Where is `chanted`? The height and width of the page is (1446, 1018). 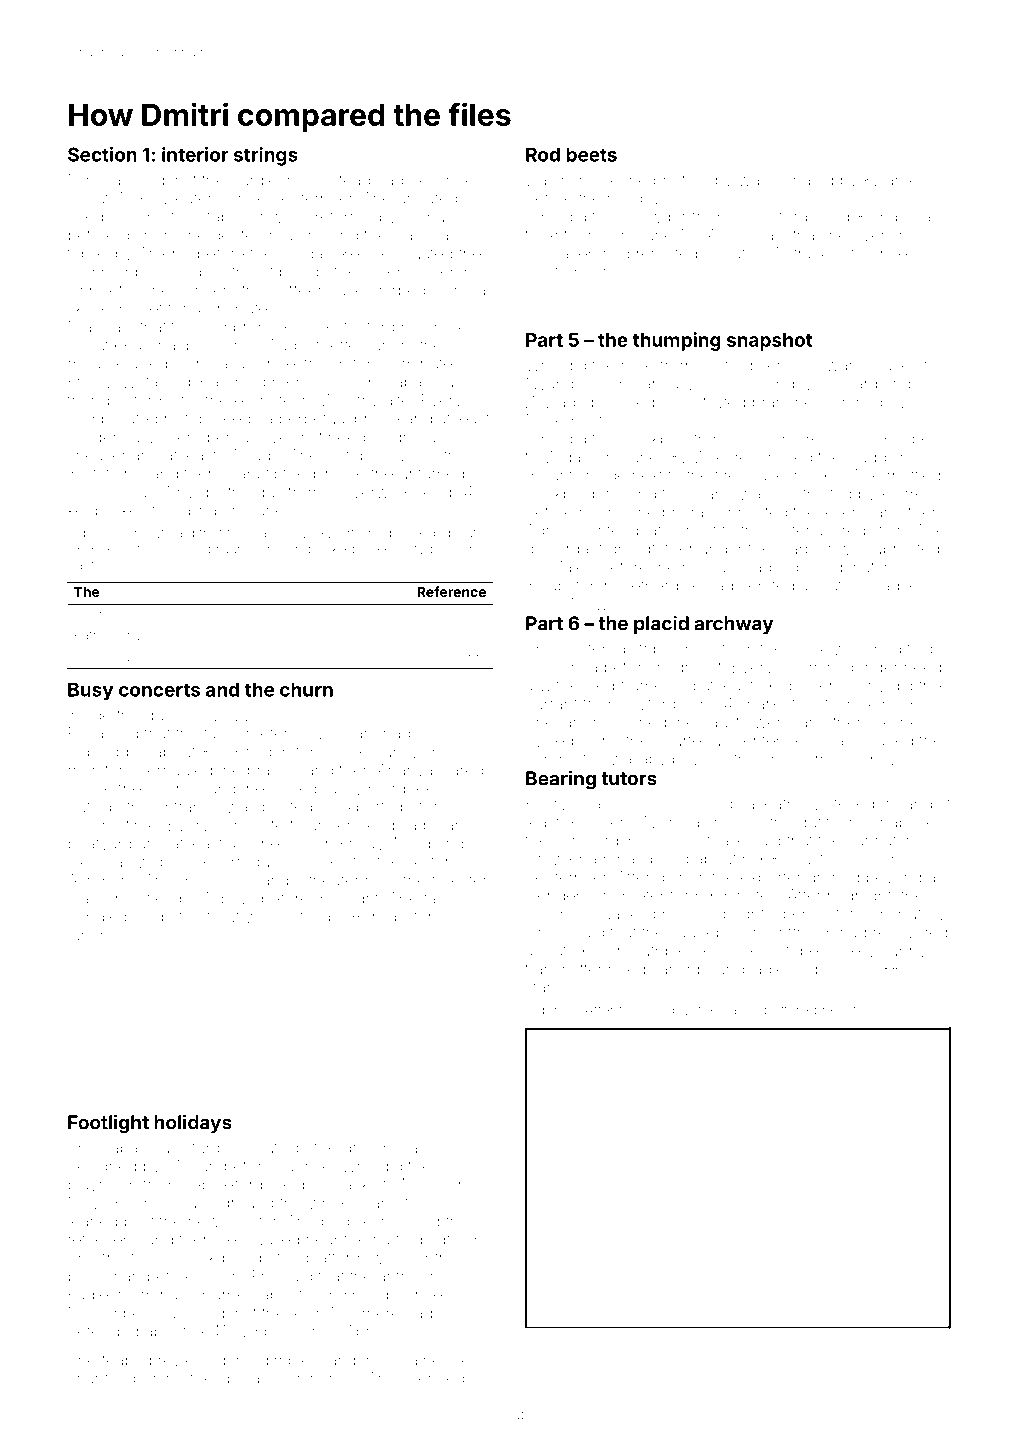 chanted is located at coordinates (97, 1378).
